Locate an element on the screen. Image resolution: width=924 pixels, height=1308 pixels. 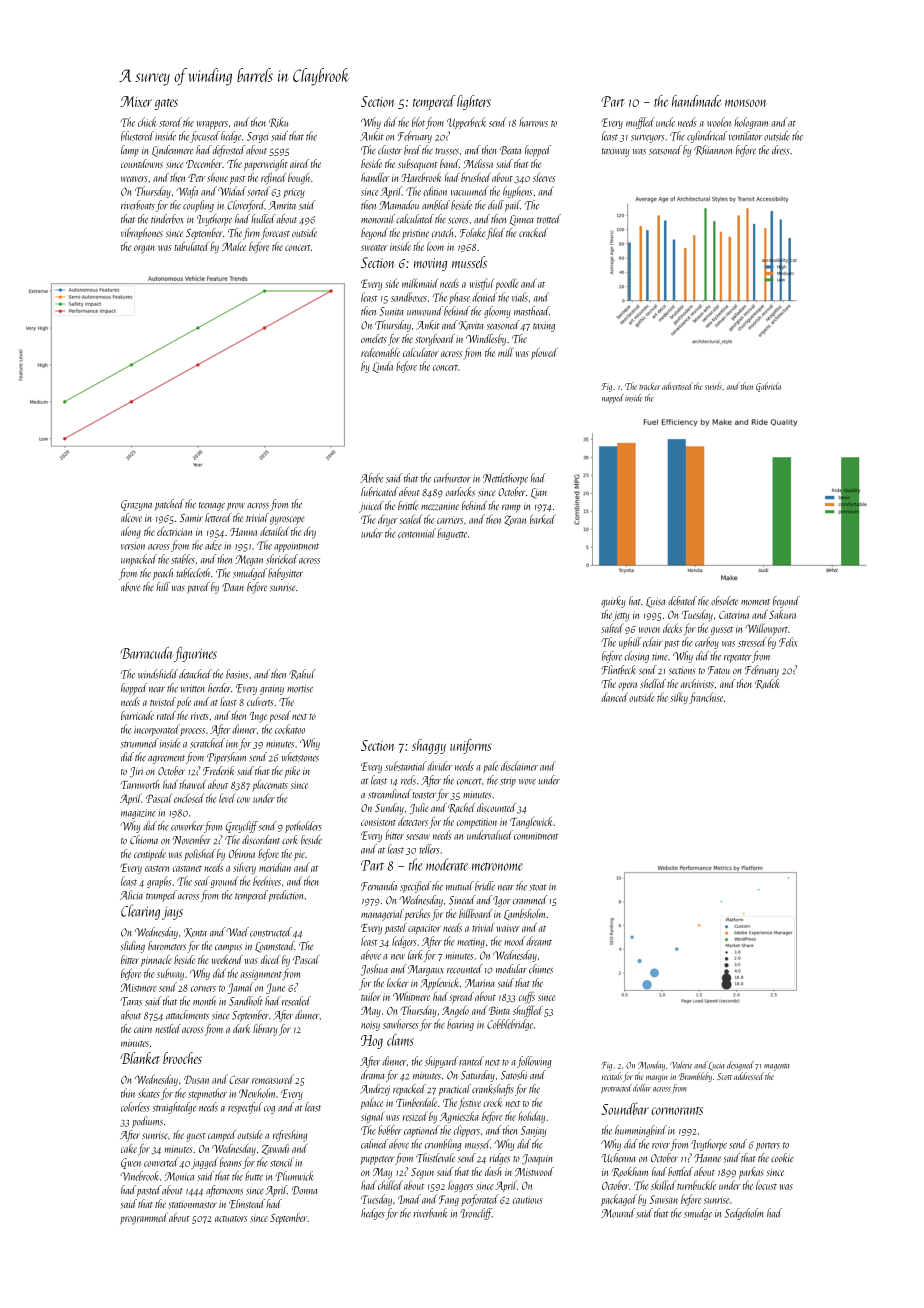
sweater is located at coordinates (374, 248).
